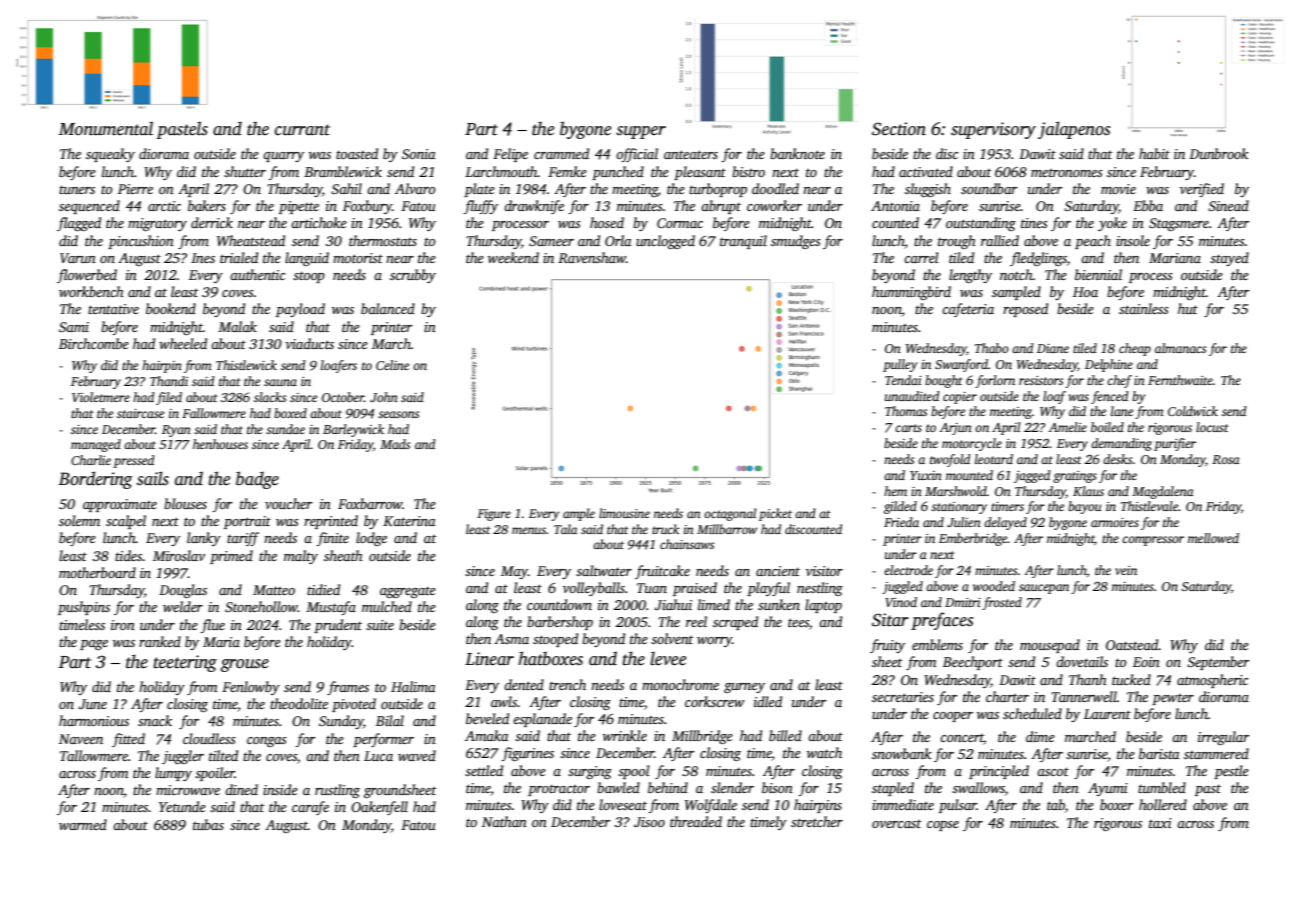 The image size is (1308, 924). What do you see at coordinates (110, 155) in the screenshot?
I see `squeaky` at bounding box center [110, 155].
